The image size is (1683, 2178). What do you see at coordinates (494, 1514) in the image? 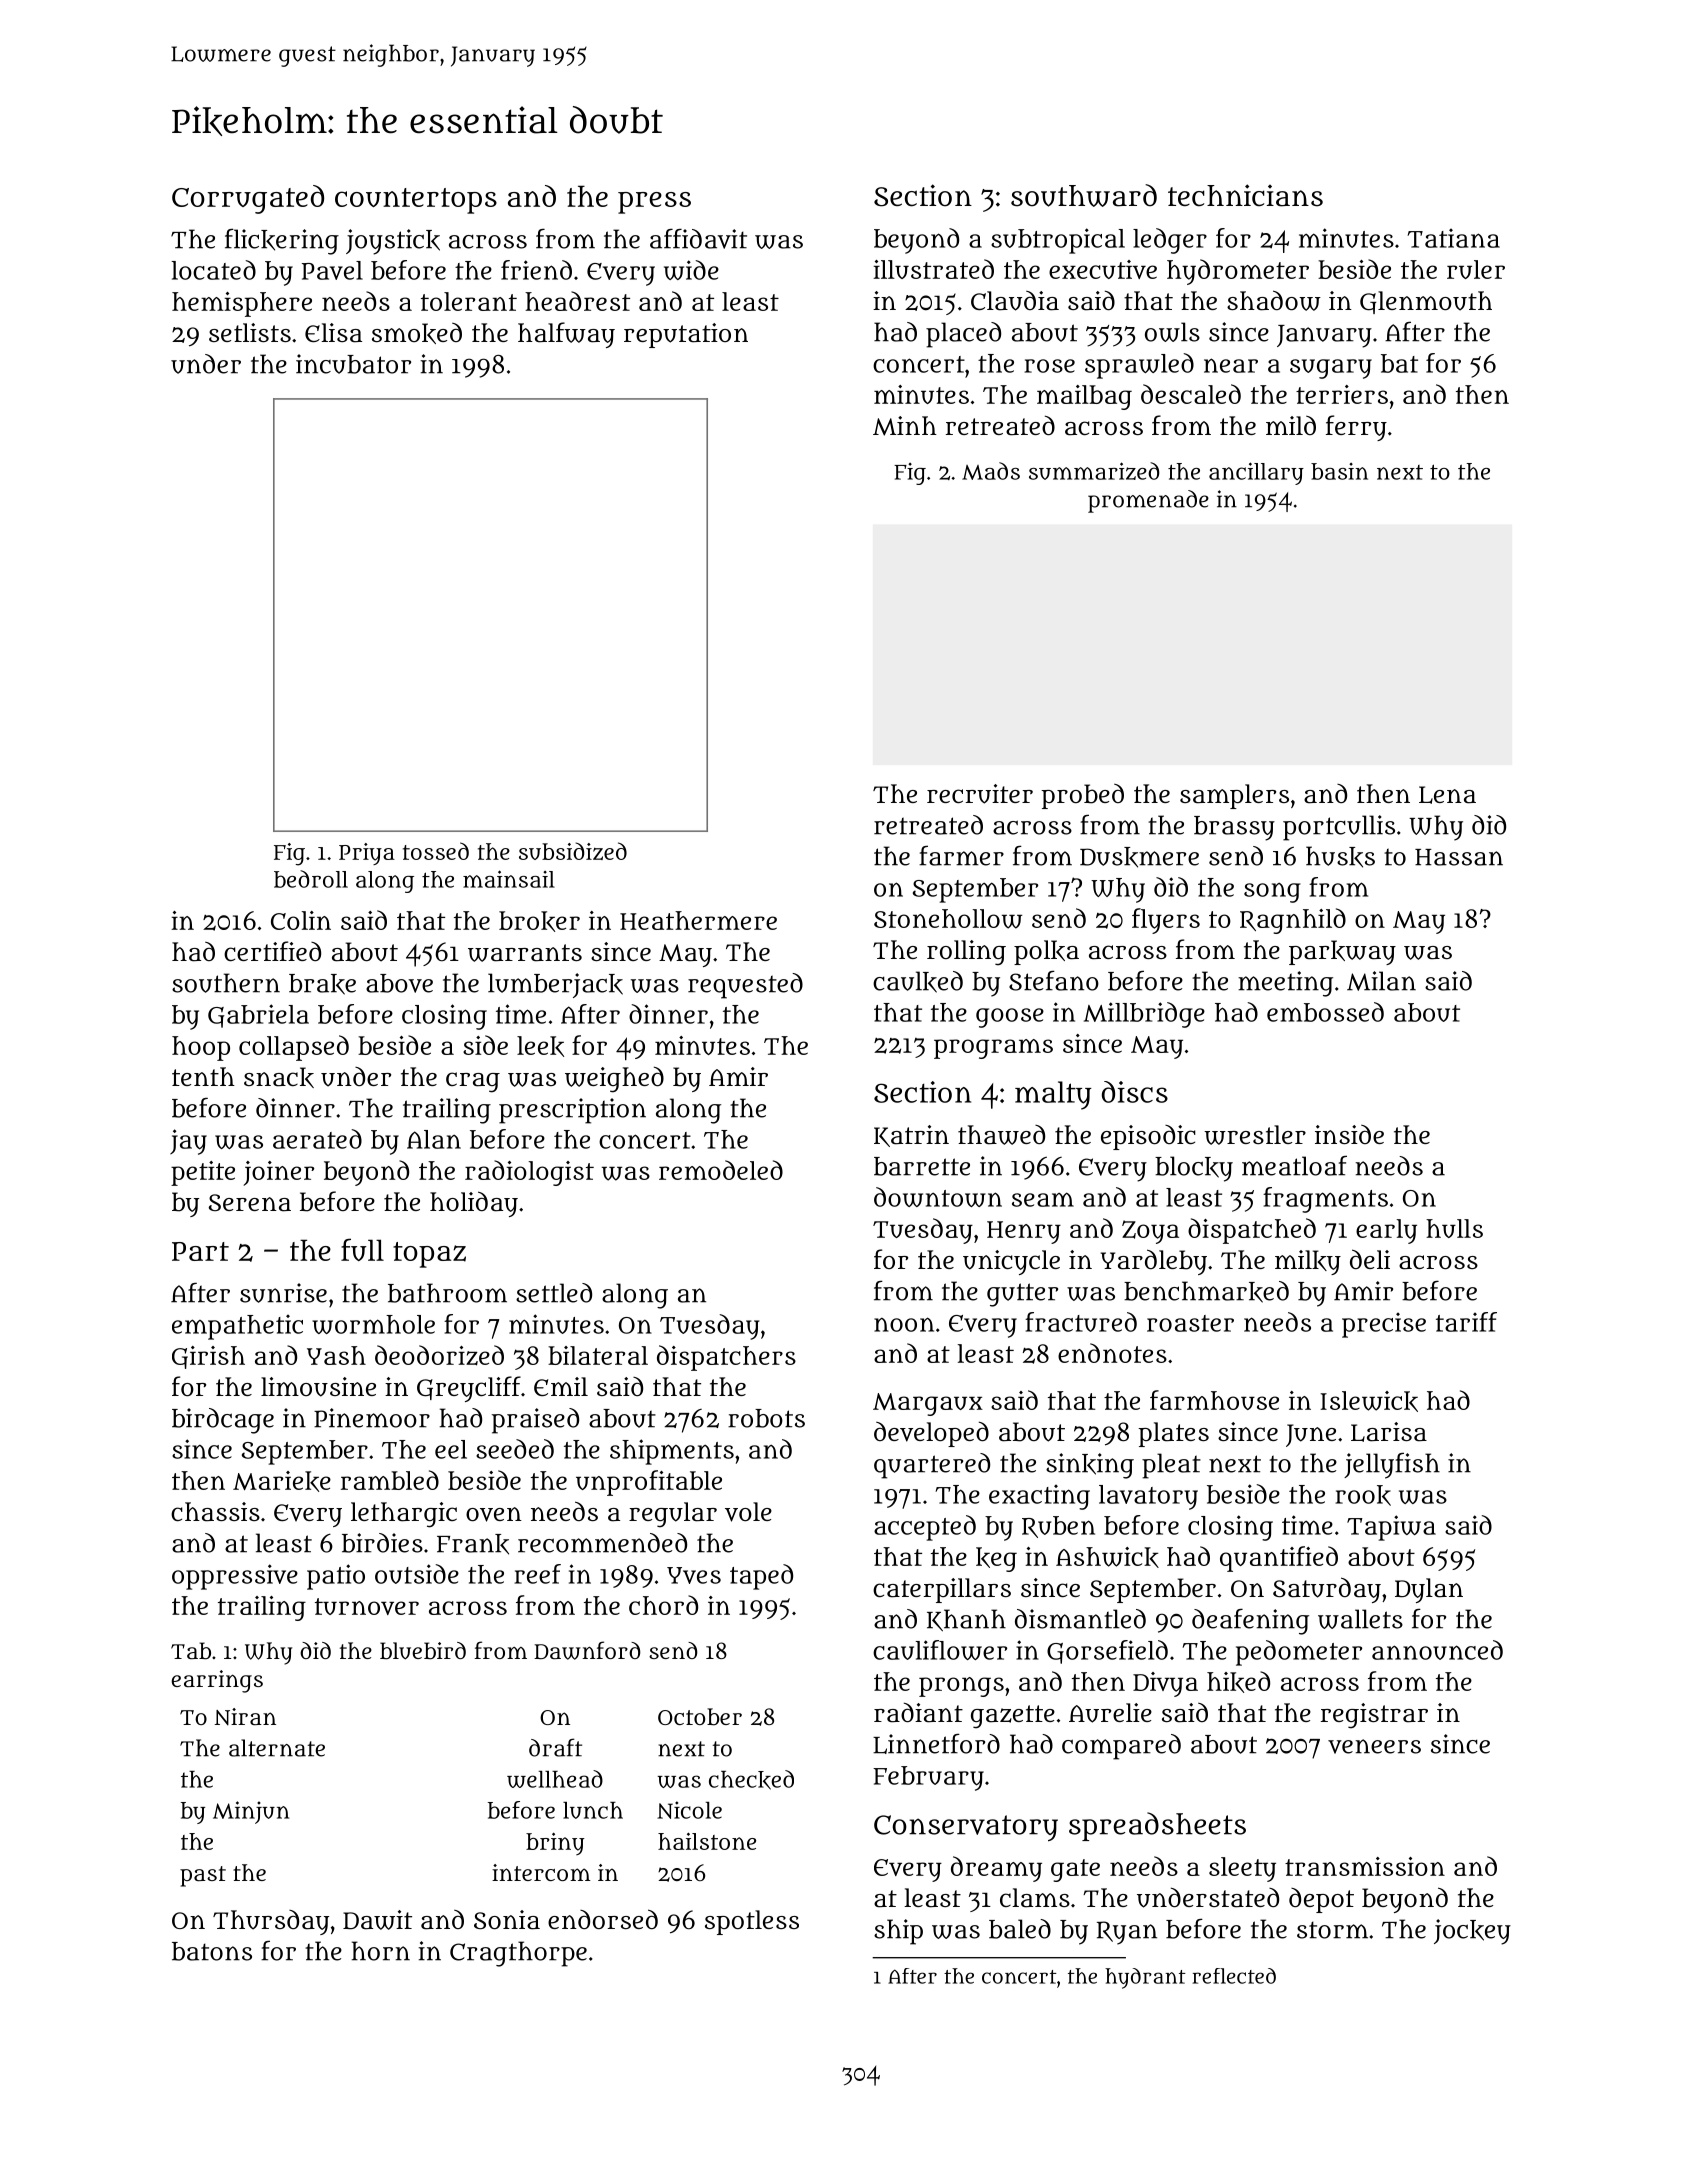
I see `oven` at bounding box center [494, 1514].
